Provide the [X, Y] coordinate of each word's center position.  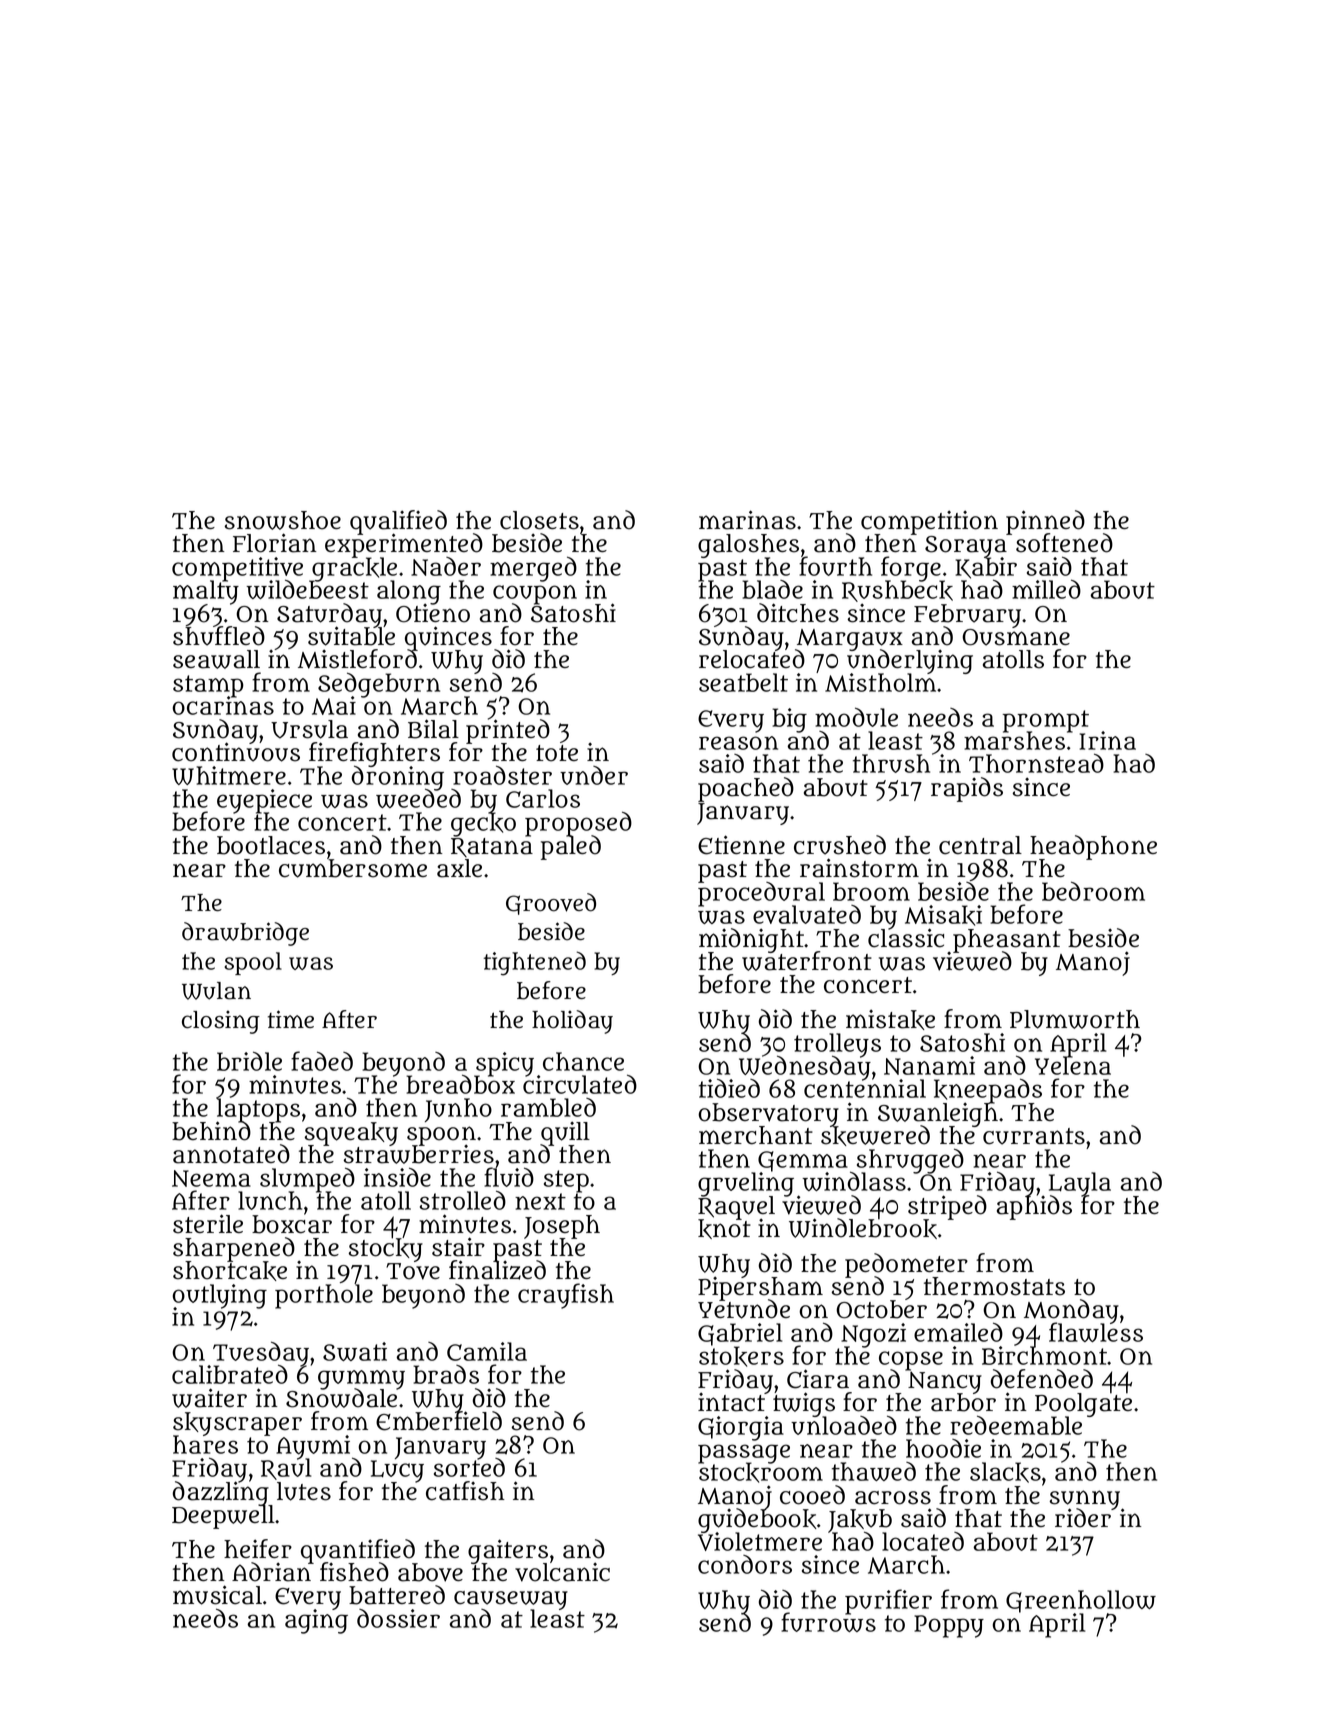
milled [1046, 589]
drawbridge [245, 934]
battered [397, 1595]
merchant [756, 1135]
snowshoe [283, 520]
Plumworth [1075, 1019]
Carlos [543, 798]
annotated [231, 1154]
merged [533, 569]
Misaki [943, 915]
